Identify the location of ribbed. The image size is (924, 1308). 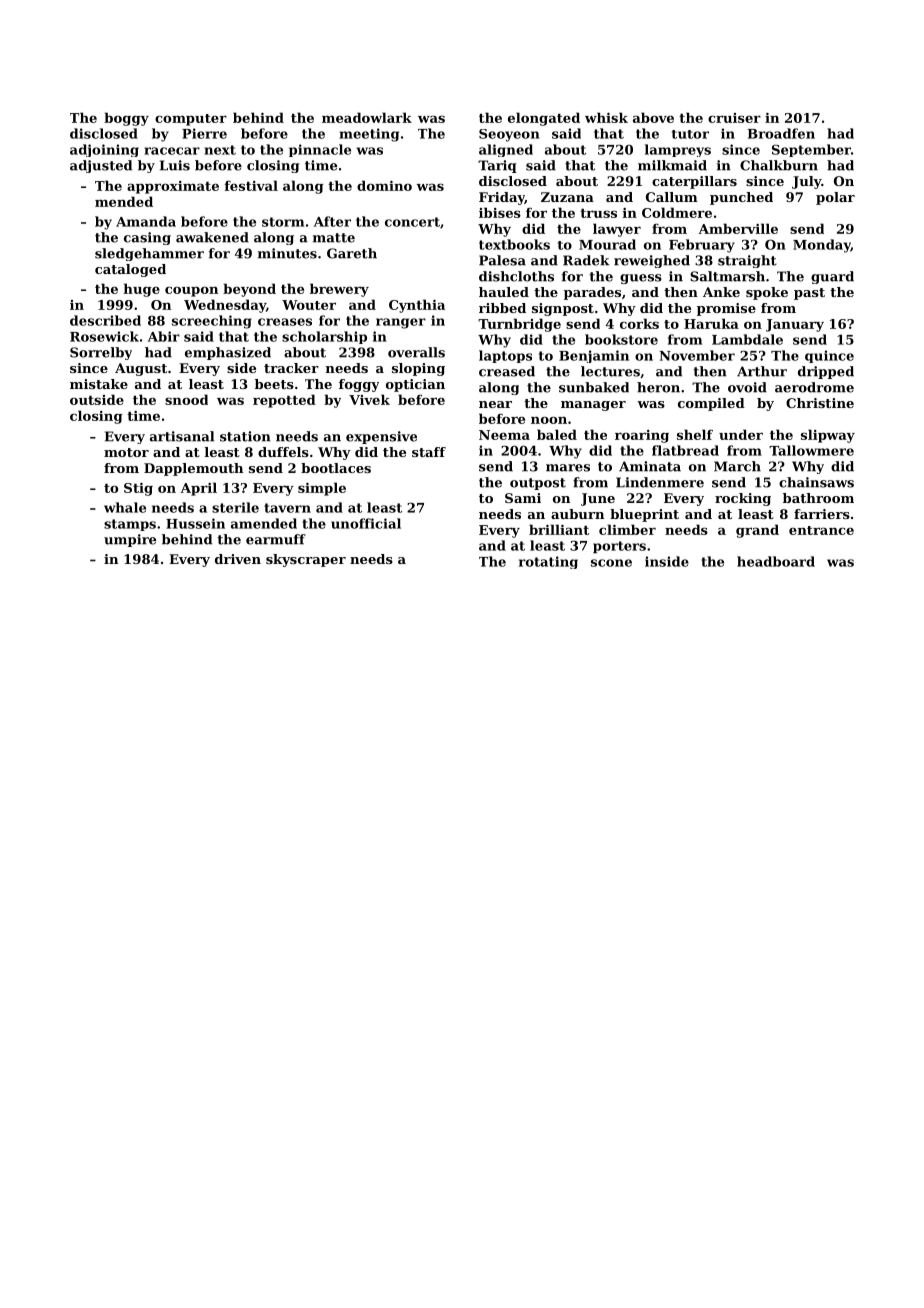
(502, 308).
